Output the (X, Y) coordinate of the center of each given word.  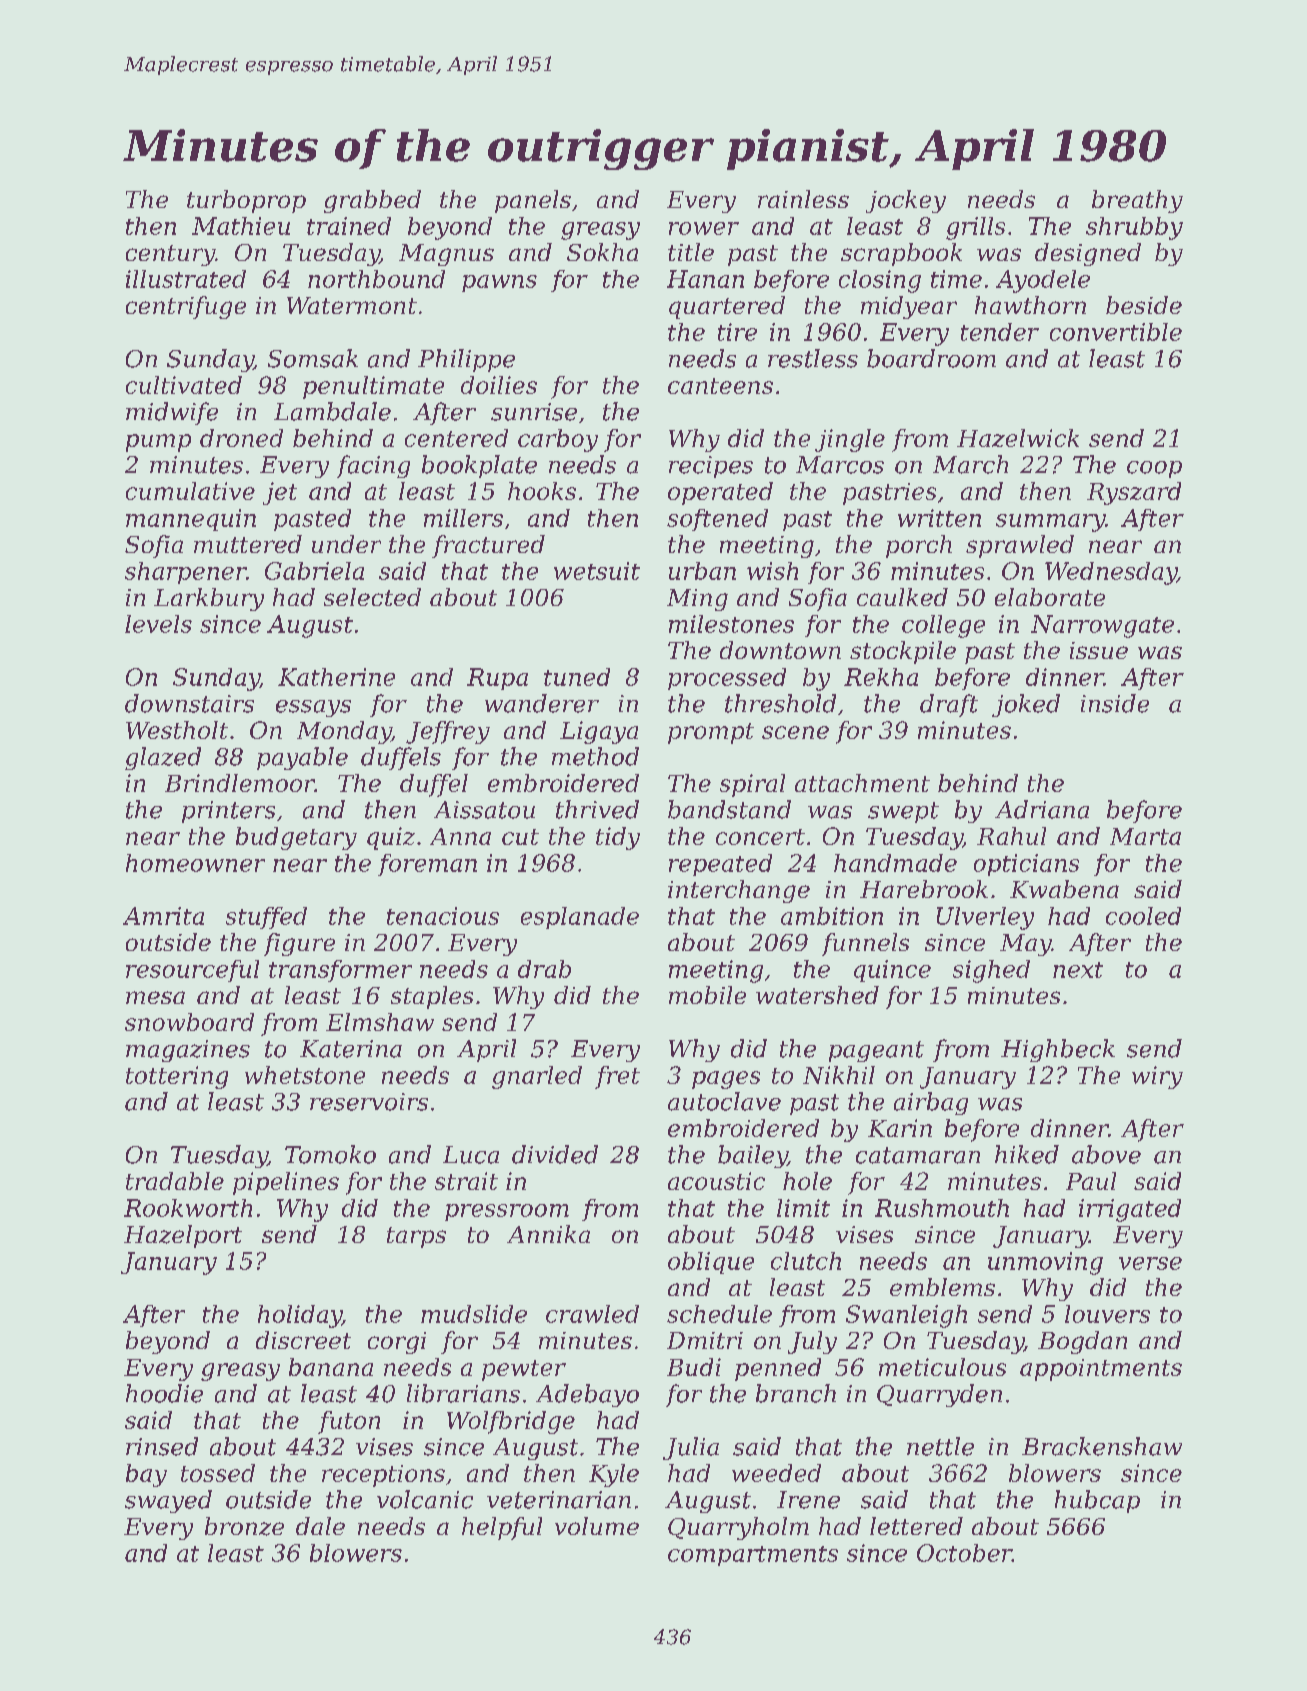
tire (737, 332)
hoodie (164, 1393)
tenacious (443, 916)
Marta (1145, 836)
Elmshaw (380, 1022)
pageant (876, 1051)
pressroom (507, 1212)
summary (1050, 523)
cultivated (184, 385)
